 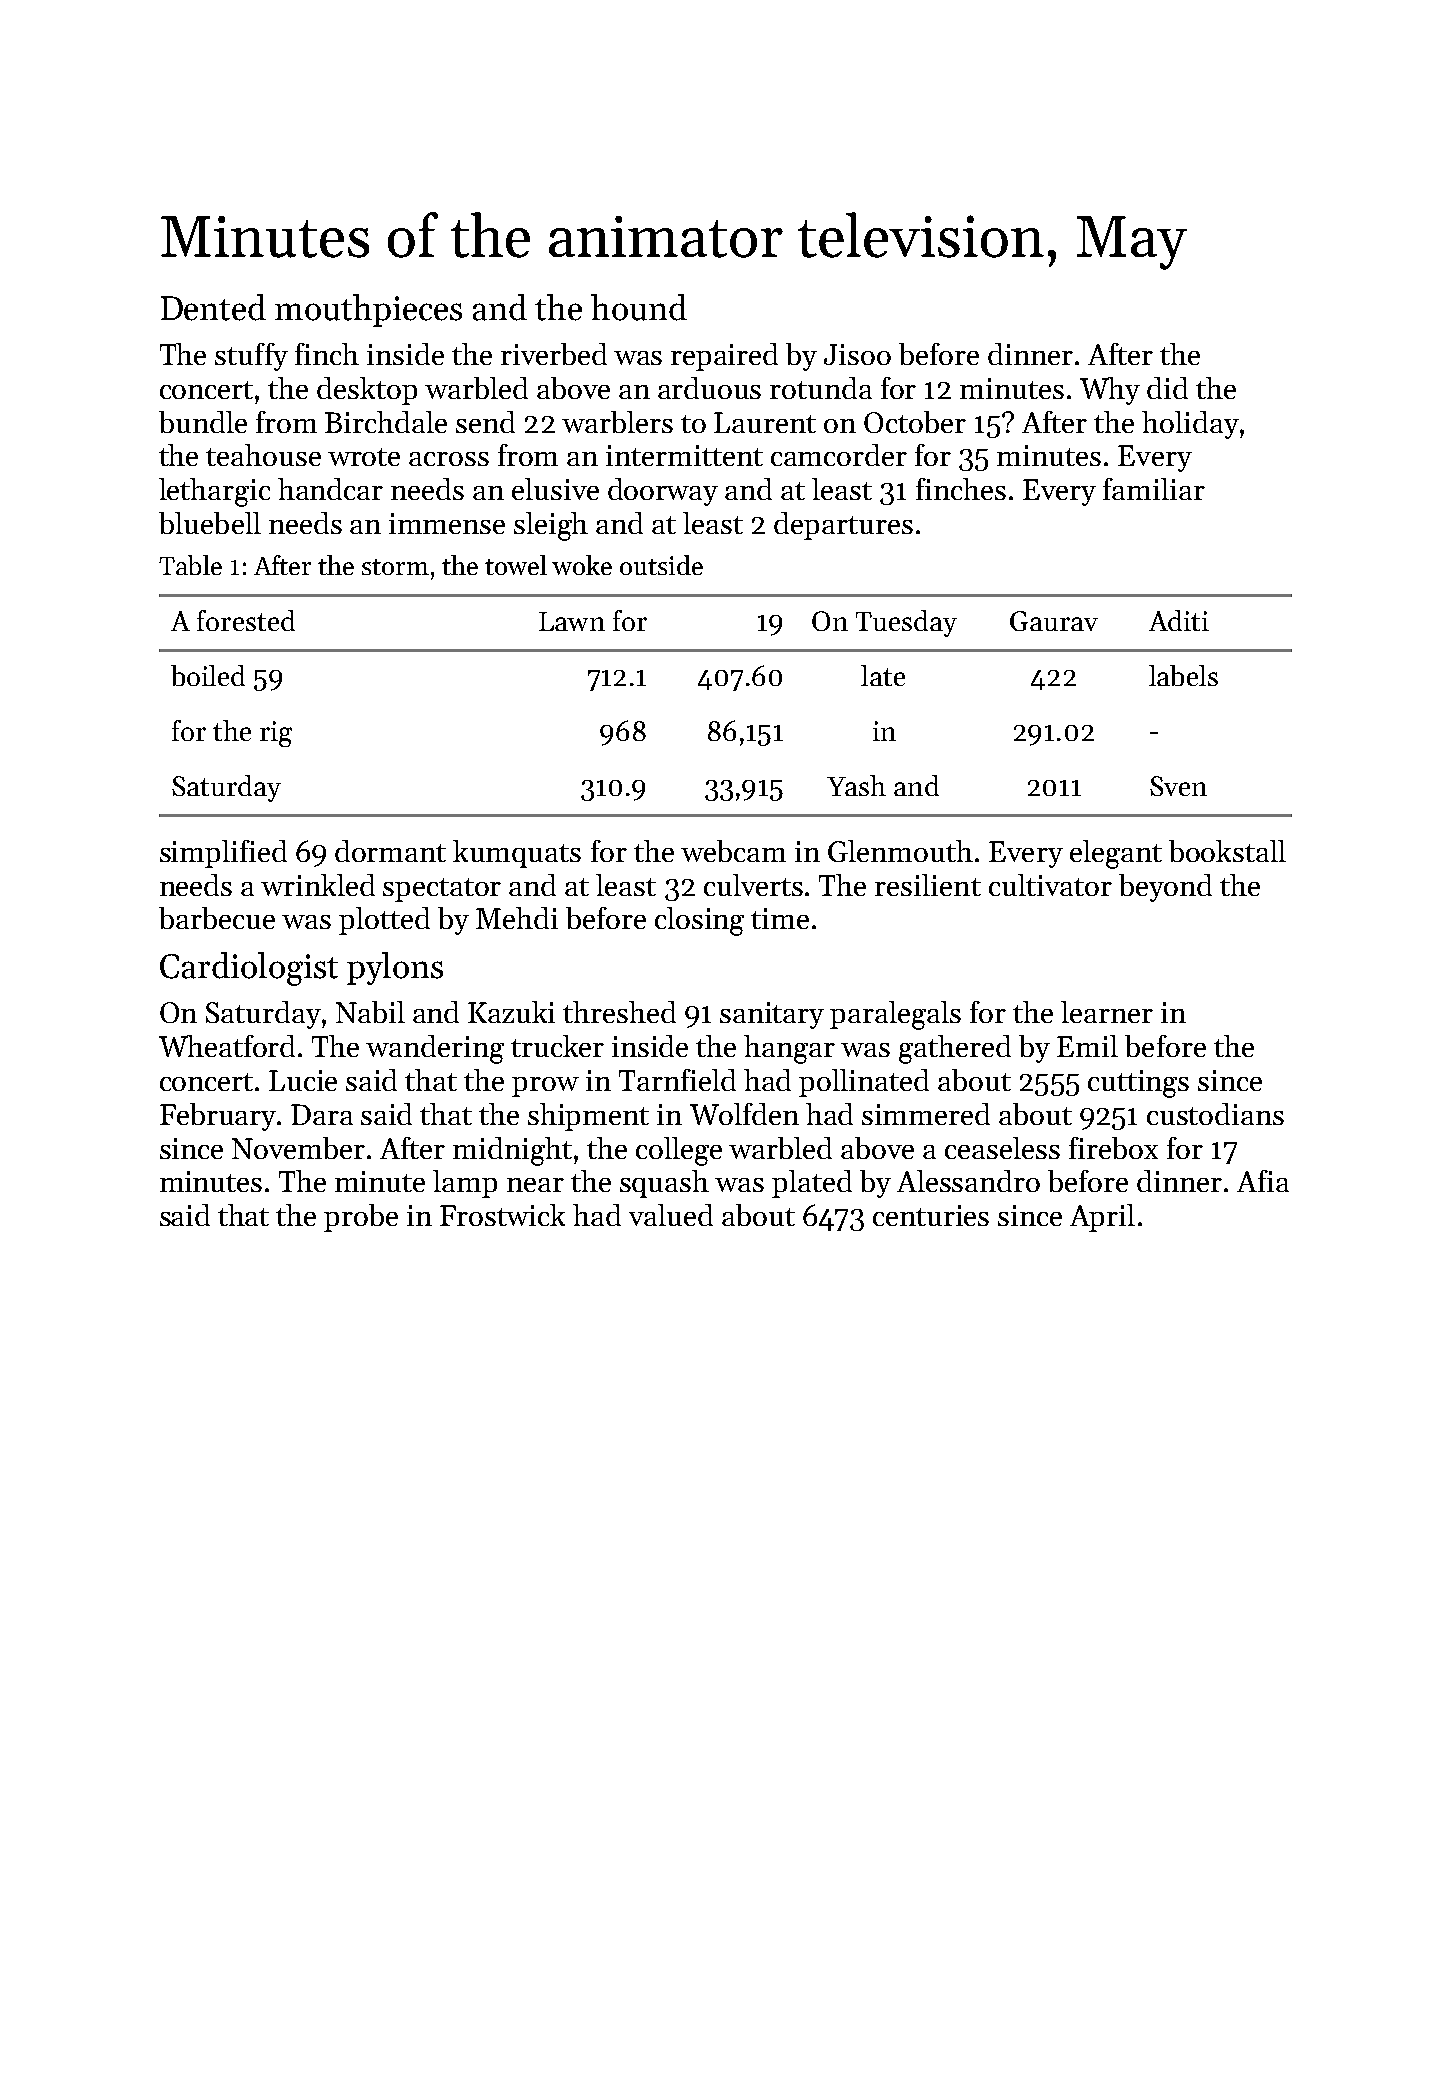 What do you see at coordinates (856, 785) in the screenshot?
I see `Yash` at bounding box center [856, 785].
